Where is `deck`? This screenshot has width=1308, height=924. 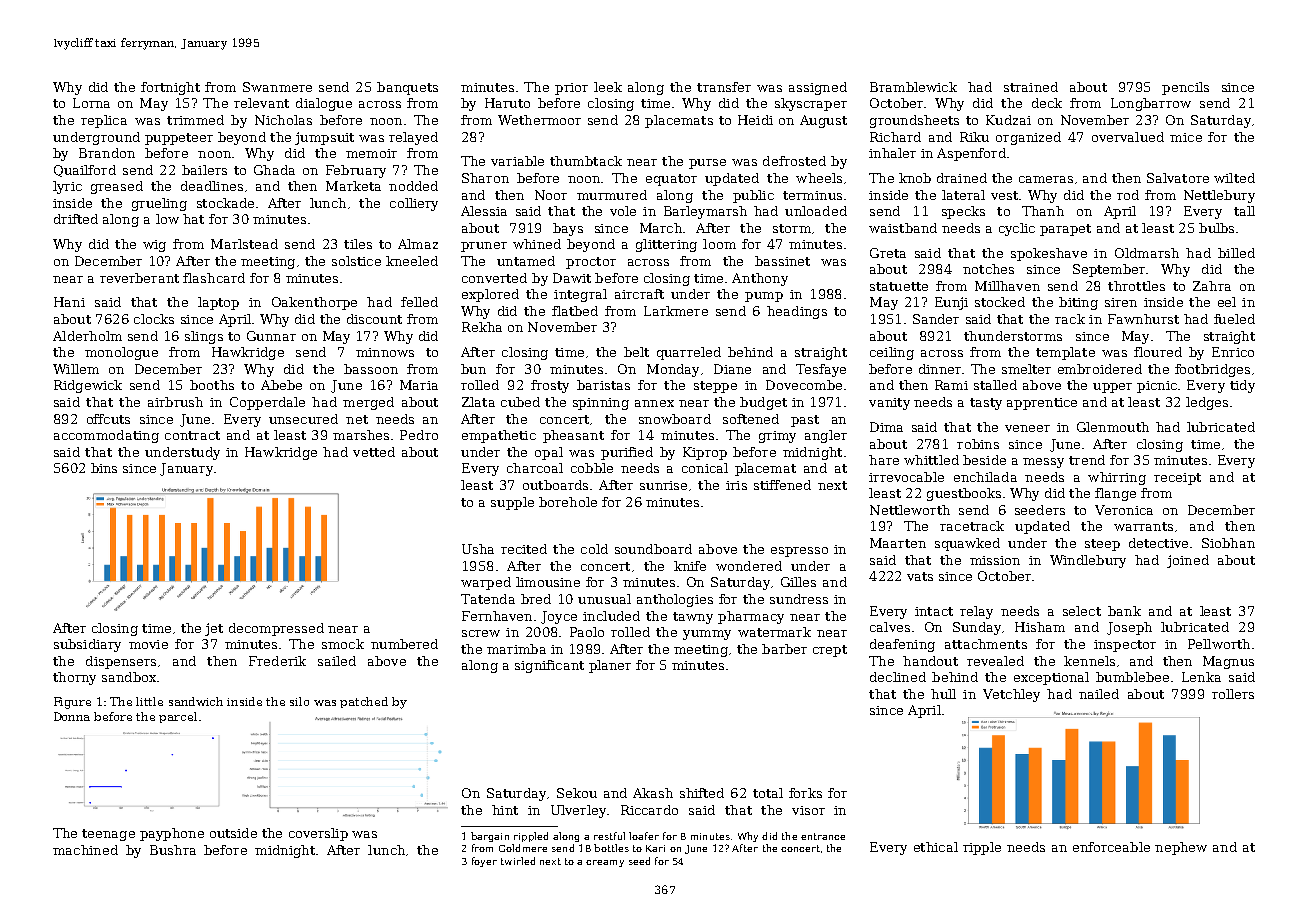 deck is located at coordinates (1047, 103).
